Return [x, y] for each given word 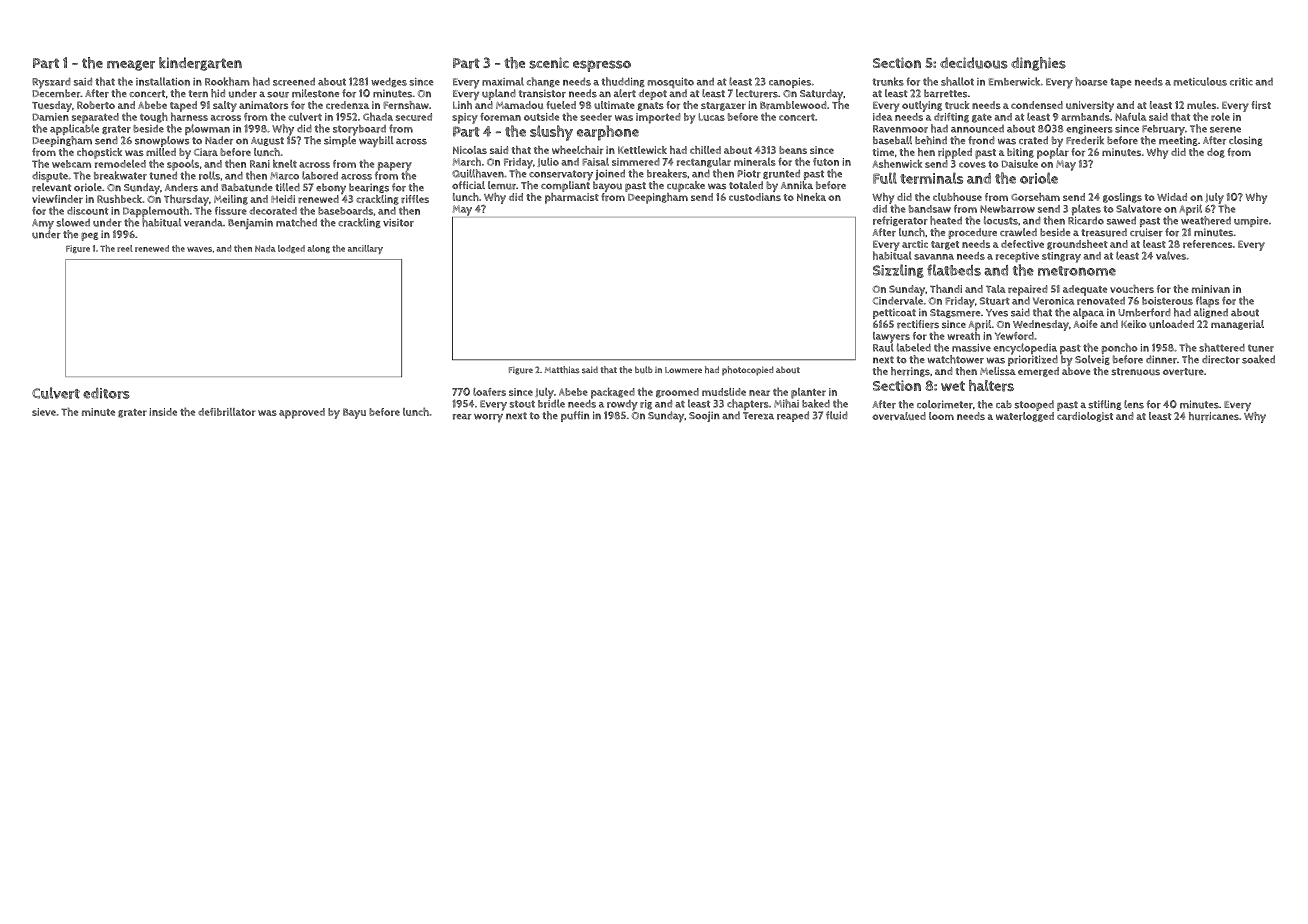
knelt [285, 163]
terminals [931, 178]
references [1208, 244]
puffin [575, 416]
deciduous [974, 63]
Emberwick [1014, 81]
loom [941, 416]
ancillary [365, 249]
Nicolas [470, 150]
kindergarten [200, 64]
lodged [291, 249]
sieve [44, 412]
